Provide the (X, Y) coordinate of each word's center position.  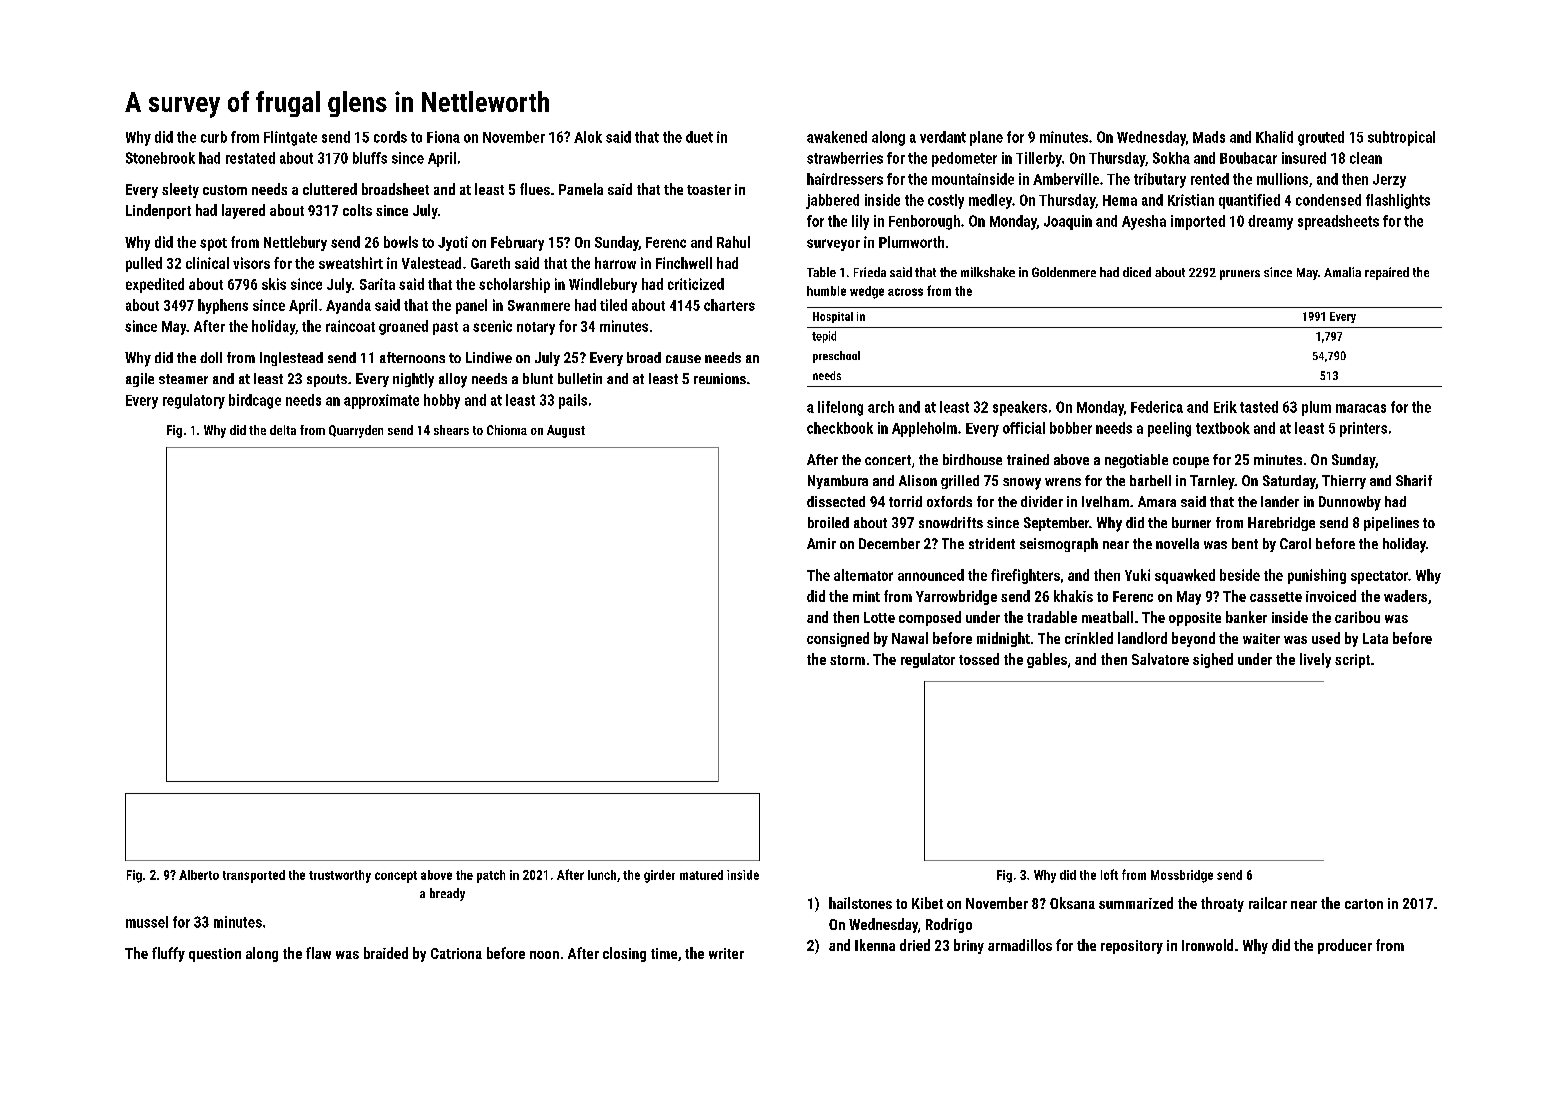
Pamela (581, 189)
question (215, 955)
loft (1109, 874)
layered (243, 211)
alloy (453, 380)
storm (847, 660)
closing (624, 954)
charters (729, 305)
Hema (1120, 200)
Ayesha (1144, 222)
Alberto (199, 875)
